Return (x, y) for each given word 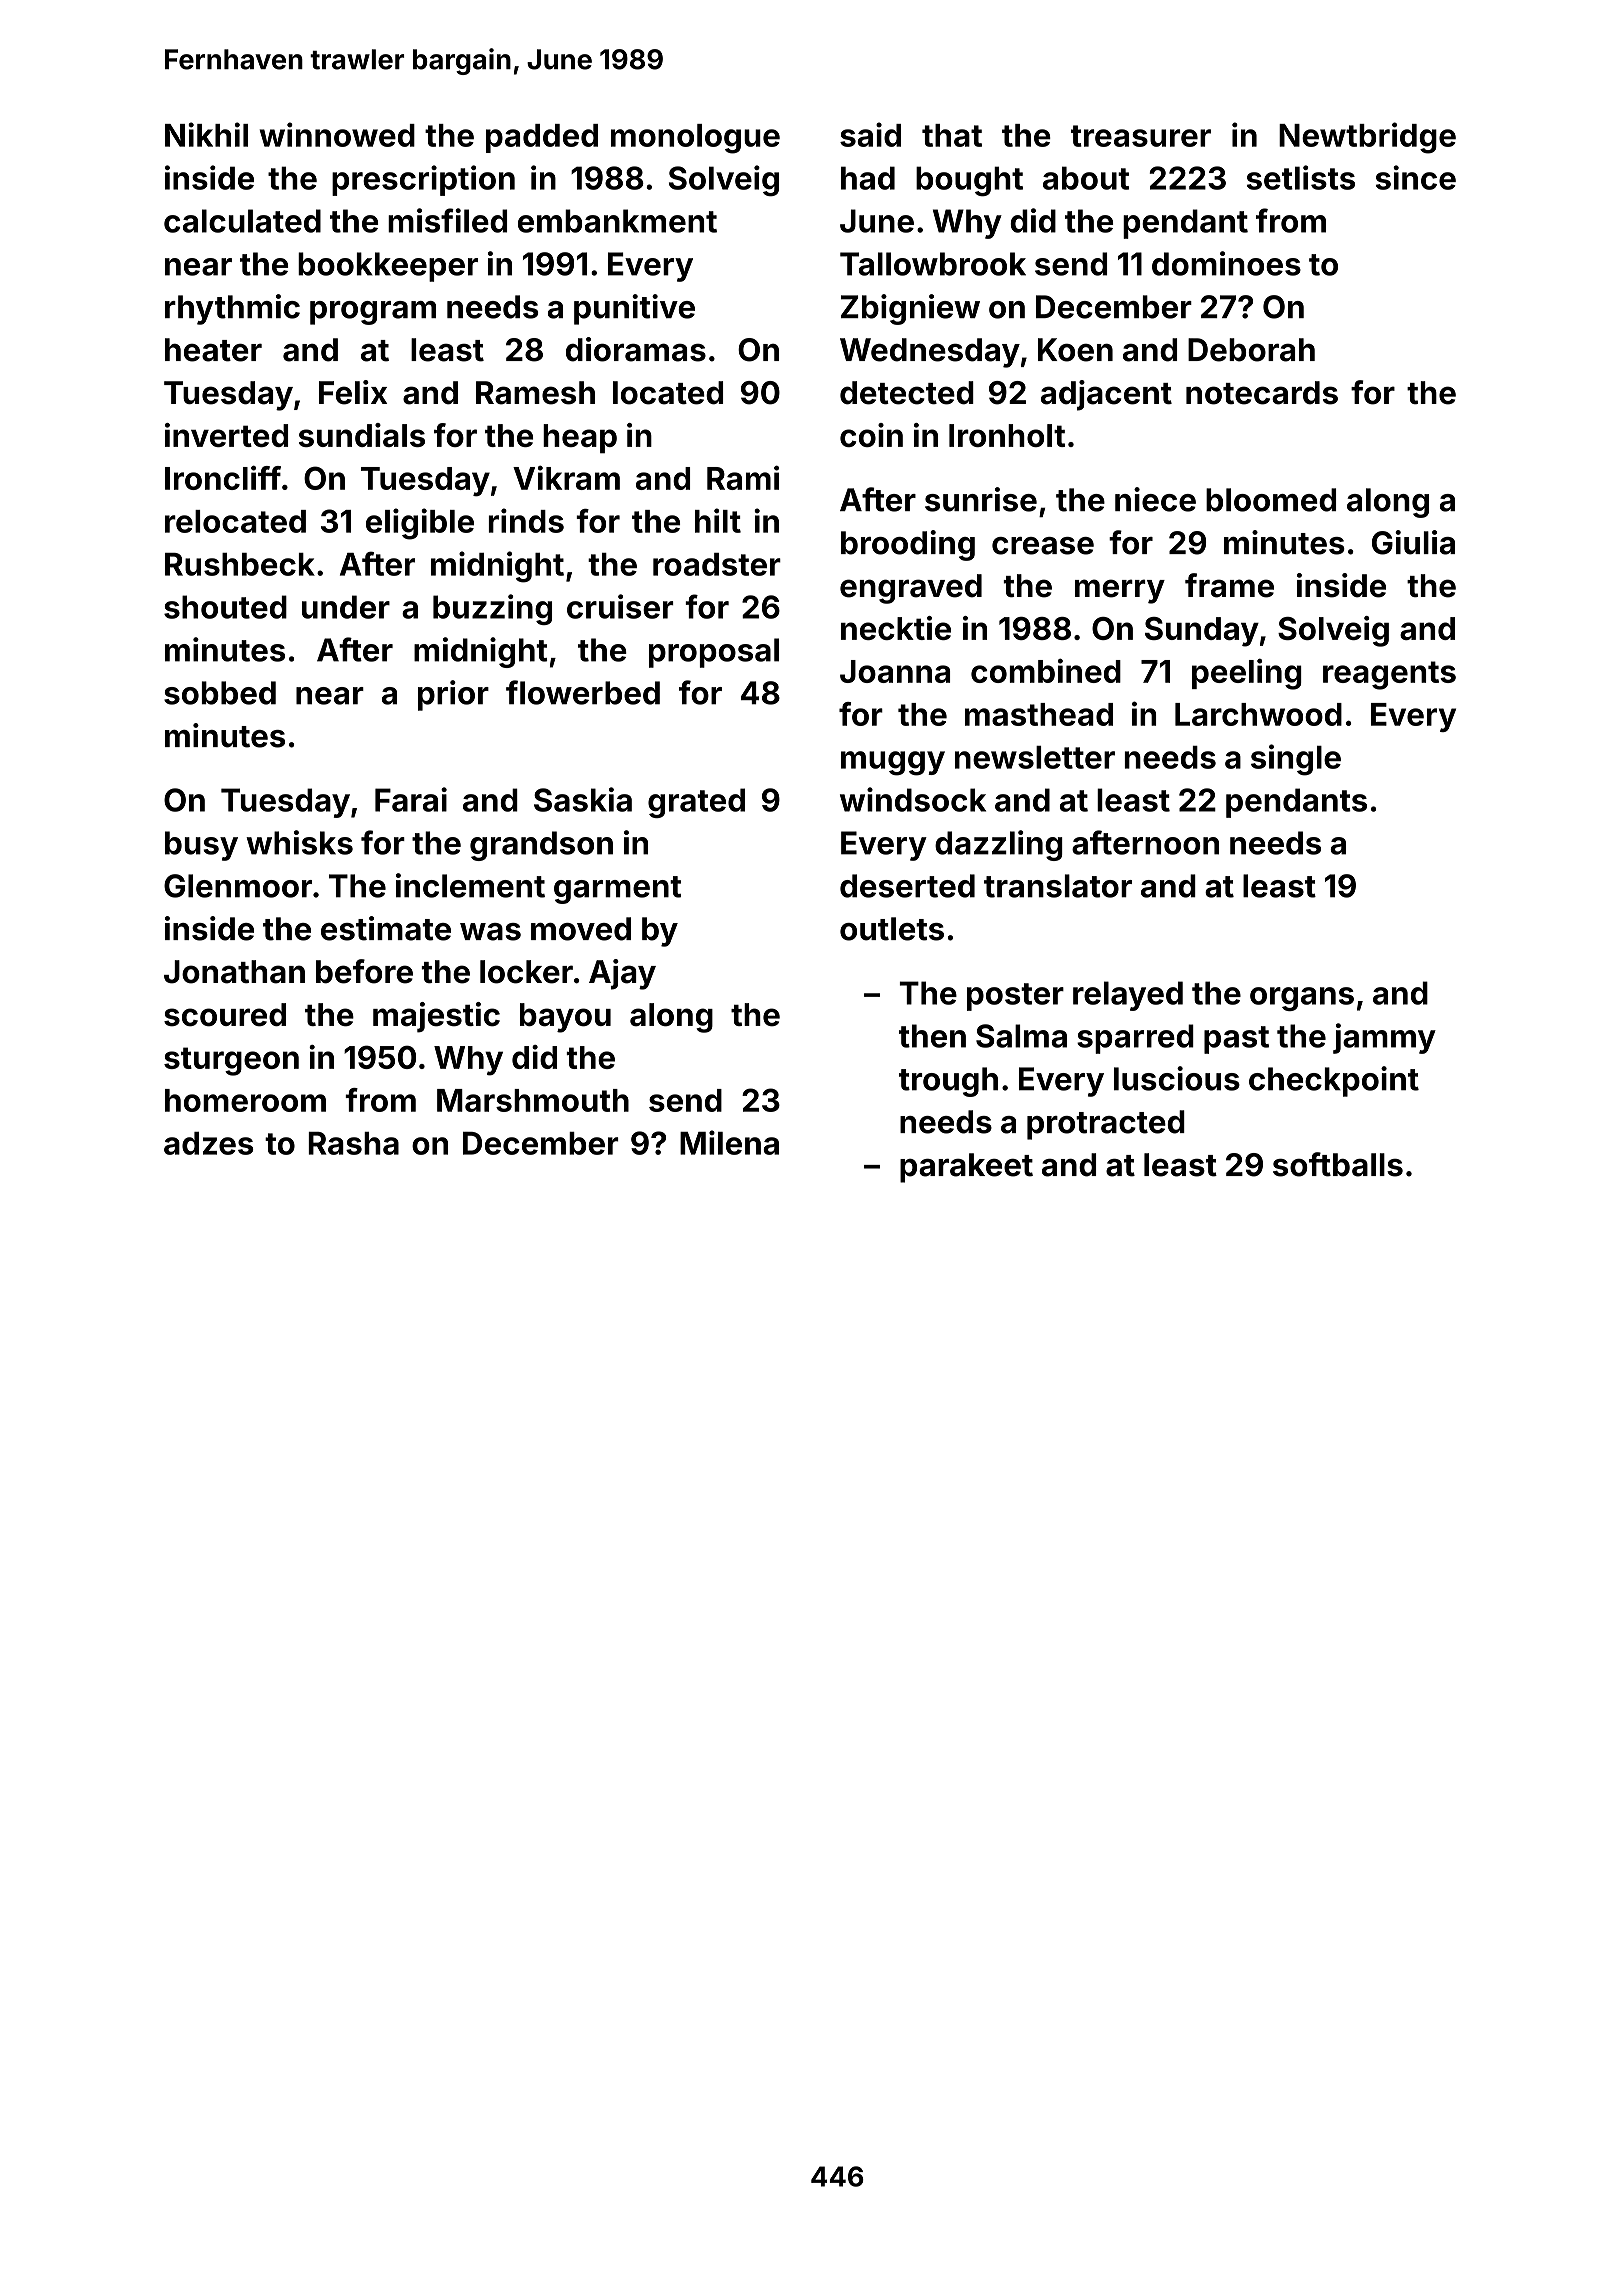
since (1416, 177)
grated (696, 803)
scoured (225, 1015)
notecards (1262, 393)
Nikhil (206, 134)
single (1296, 760)
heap (580, 439)
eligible (420, 524)
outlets (892, 929)
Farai (411, 799)
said (870, 134)
